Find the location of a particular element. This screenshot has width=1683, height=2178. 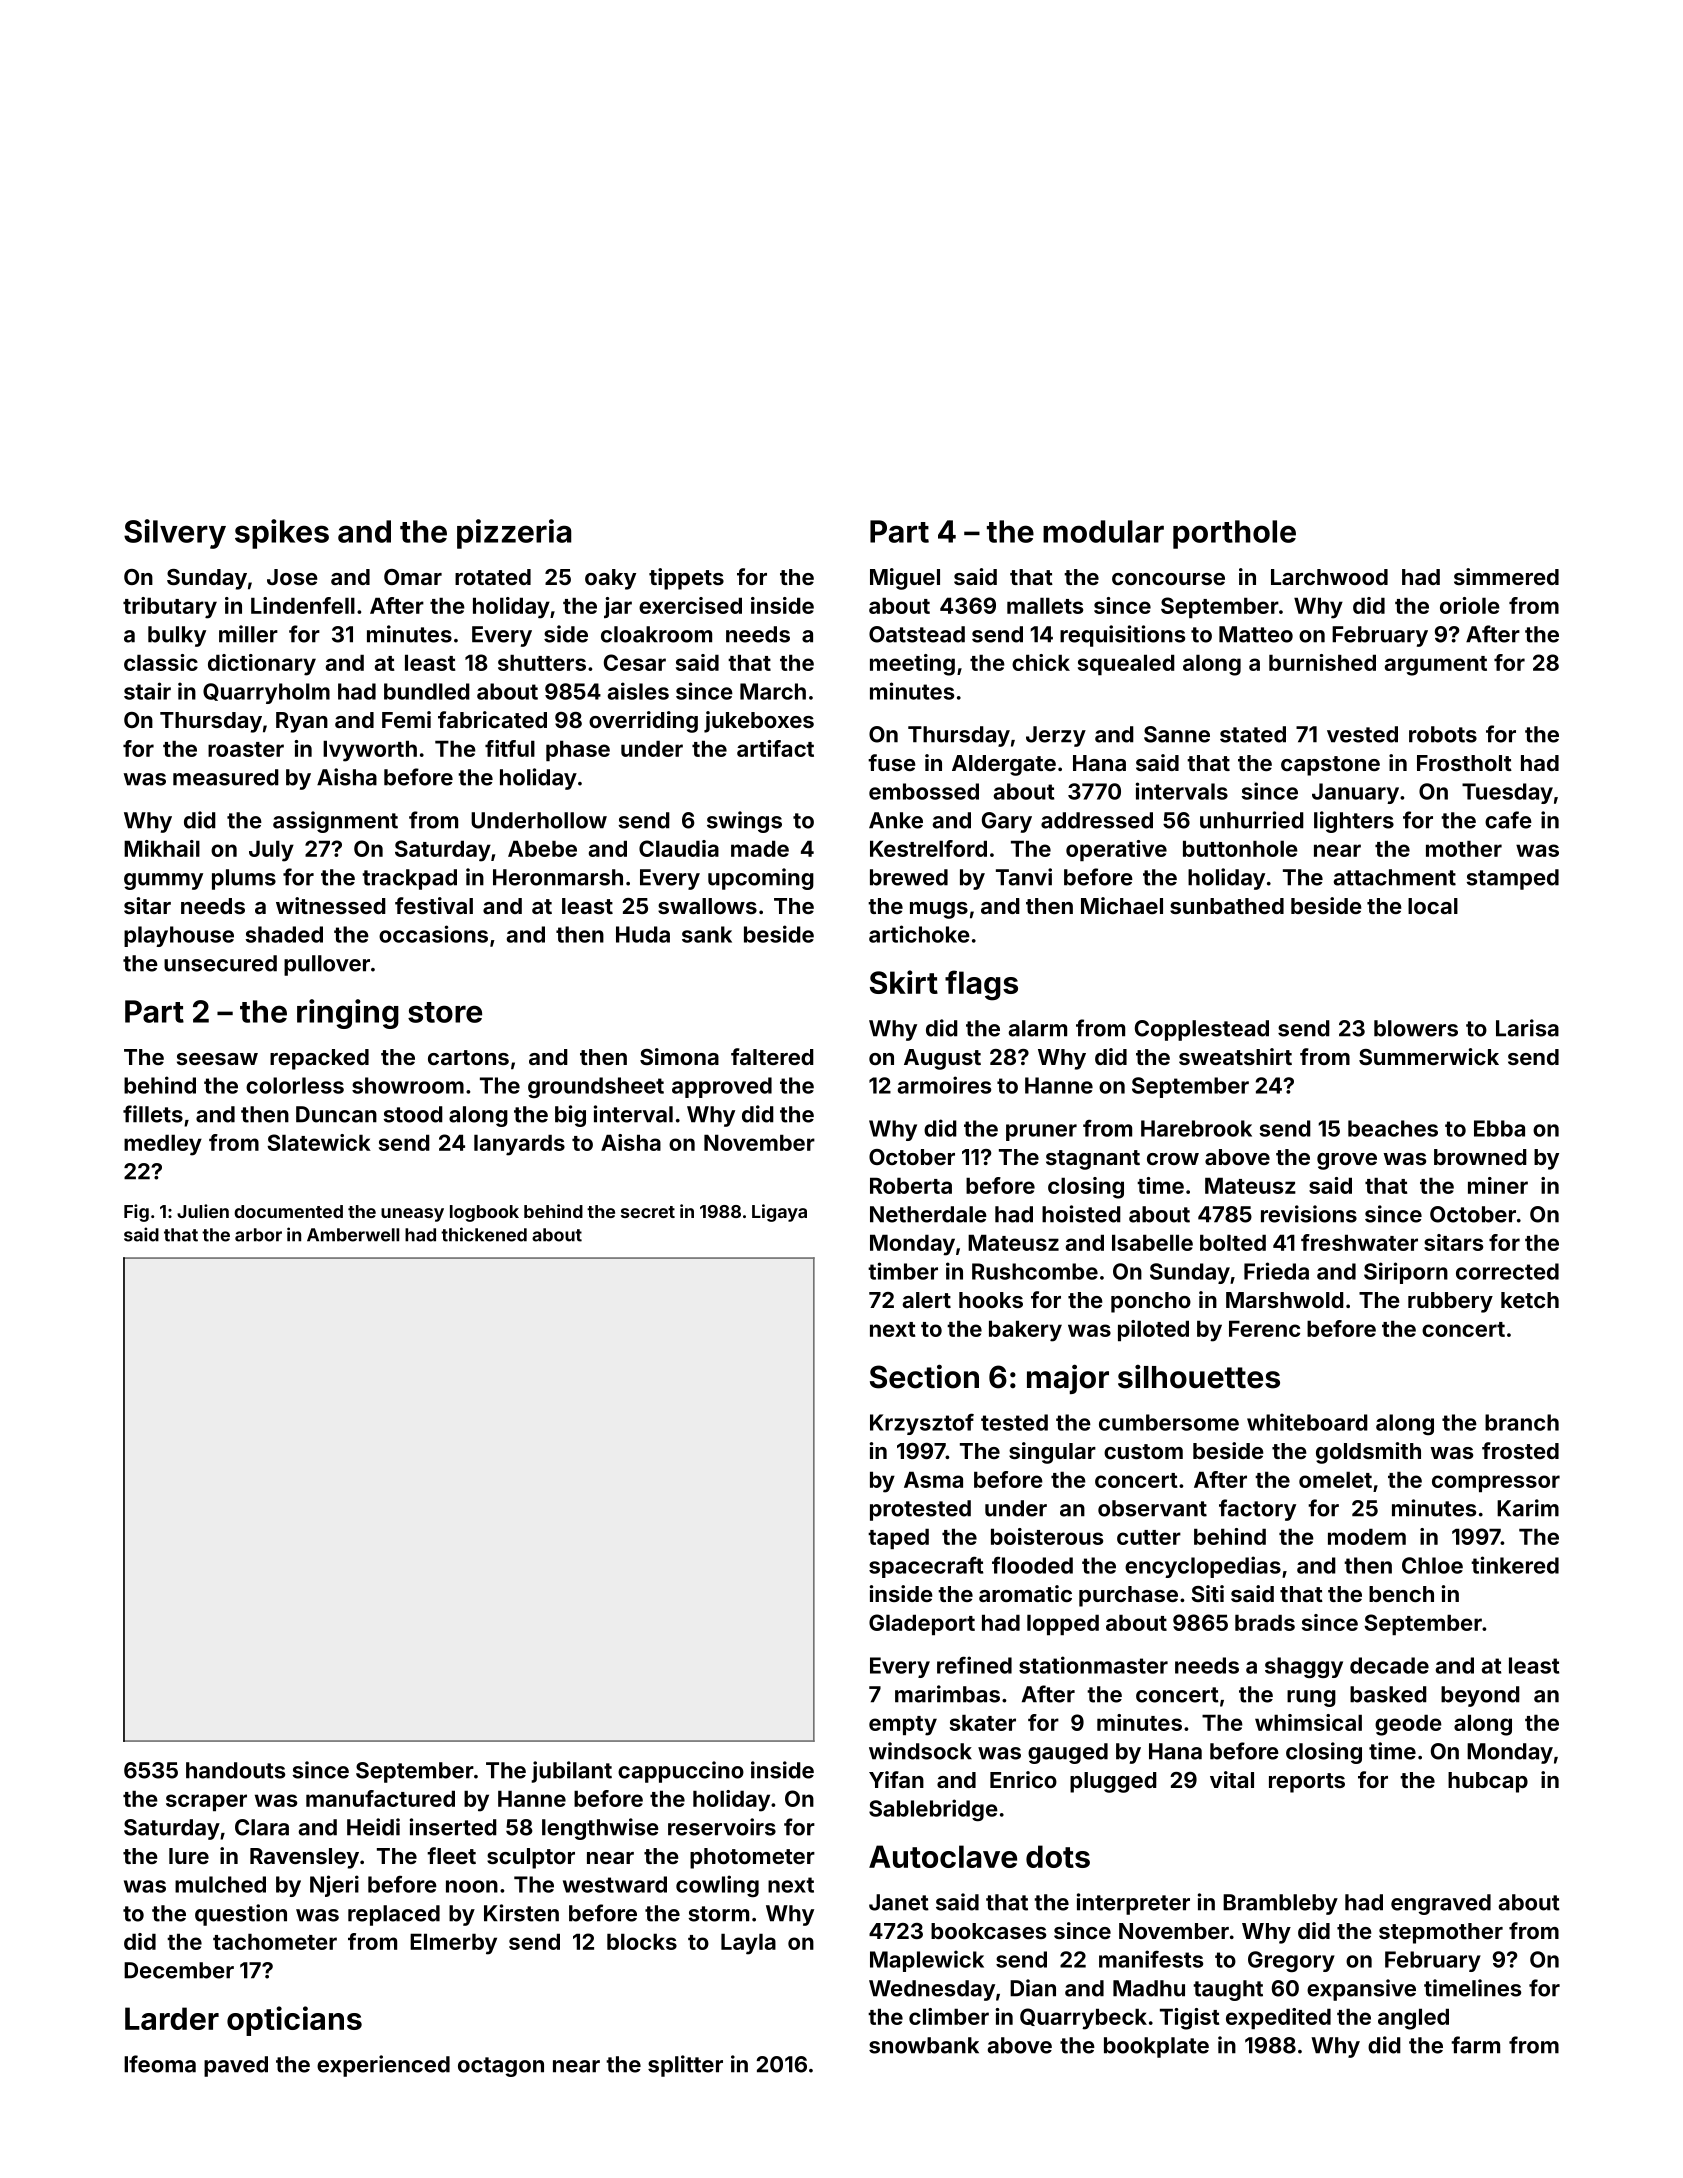

tippets is located at coordinates (686, 579).
